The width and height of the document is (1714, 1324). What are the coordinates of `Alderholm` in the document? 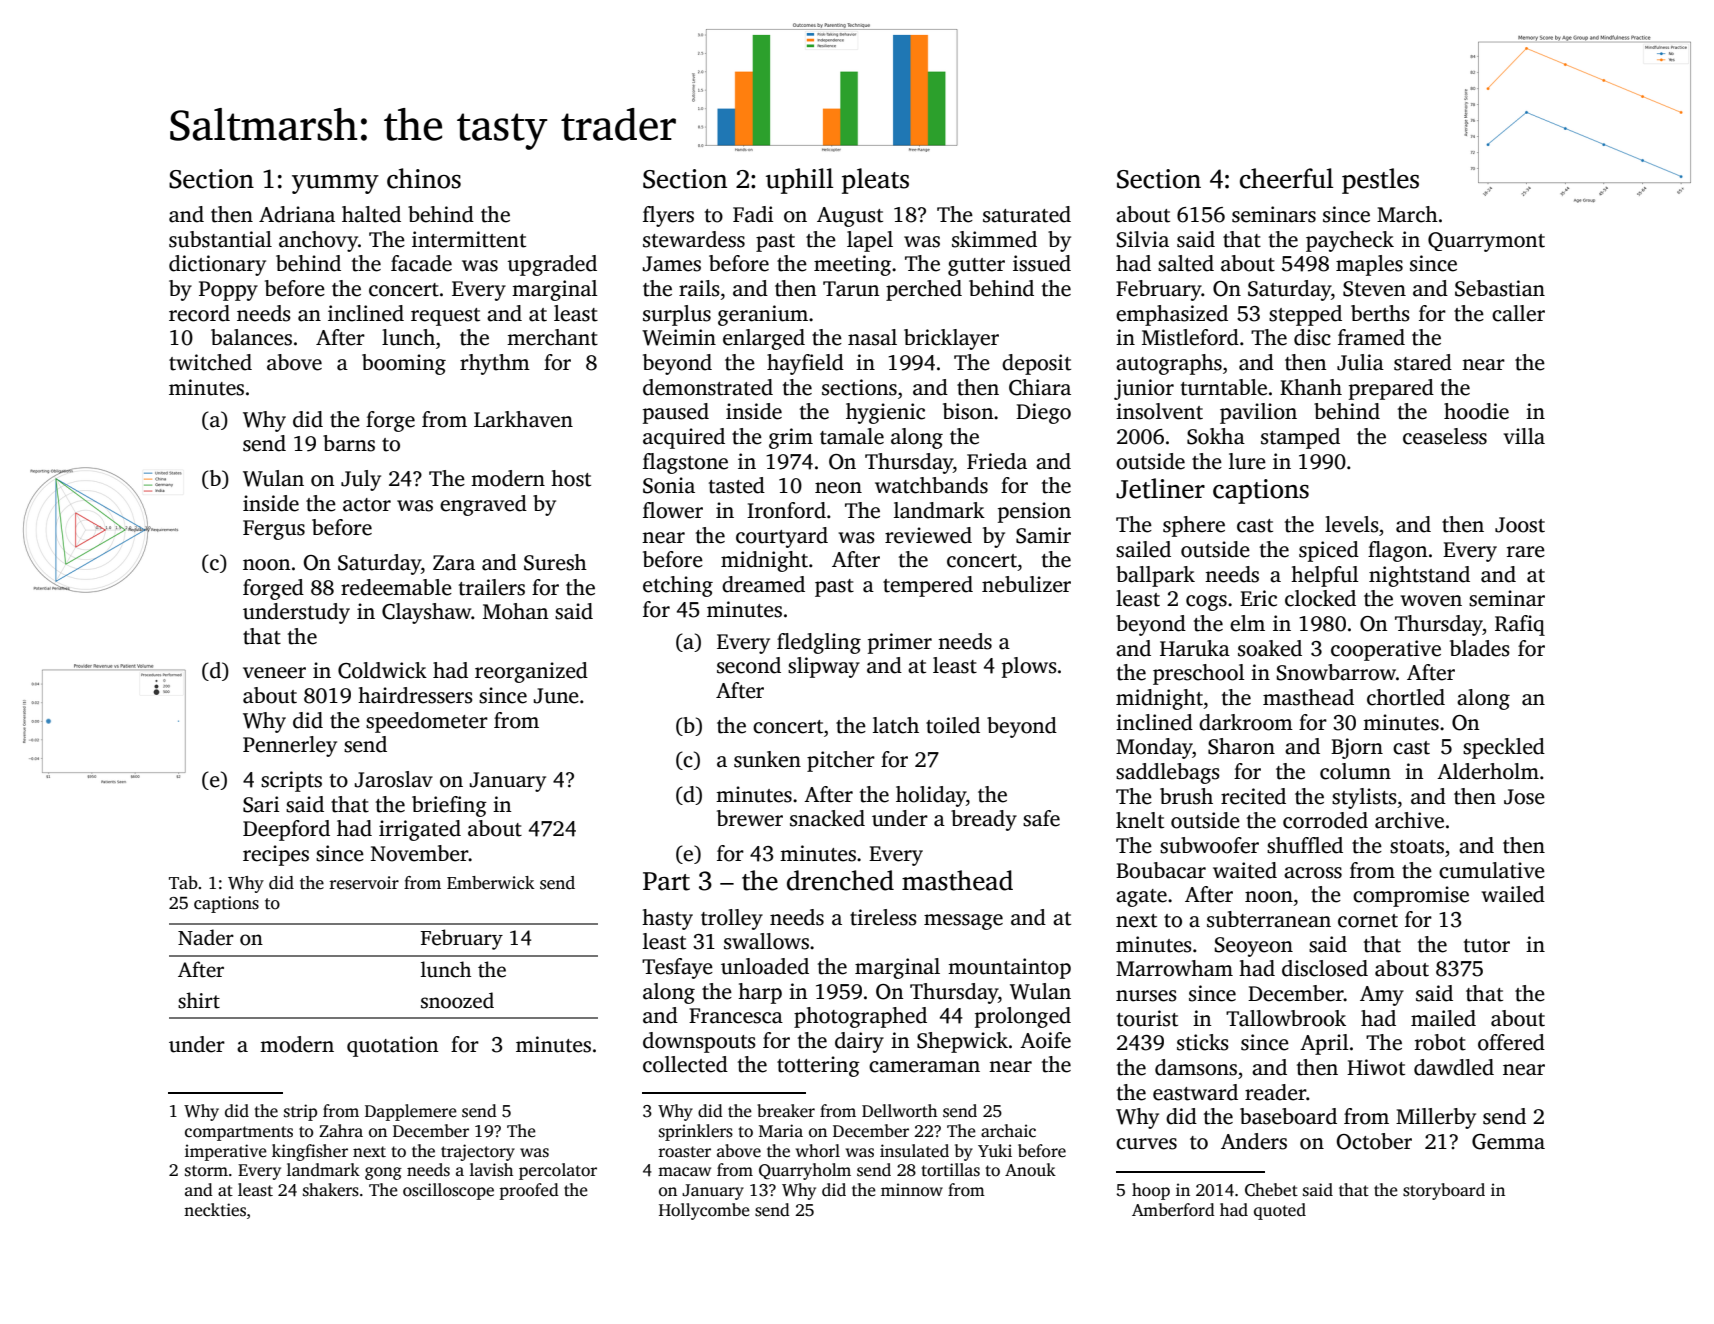 It's located at (1488, 771).
